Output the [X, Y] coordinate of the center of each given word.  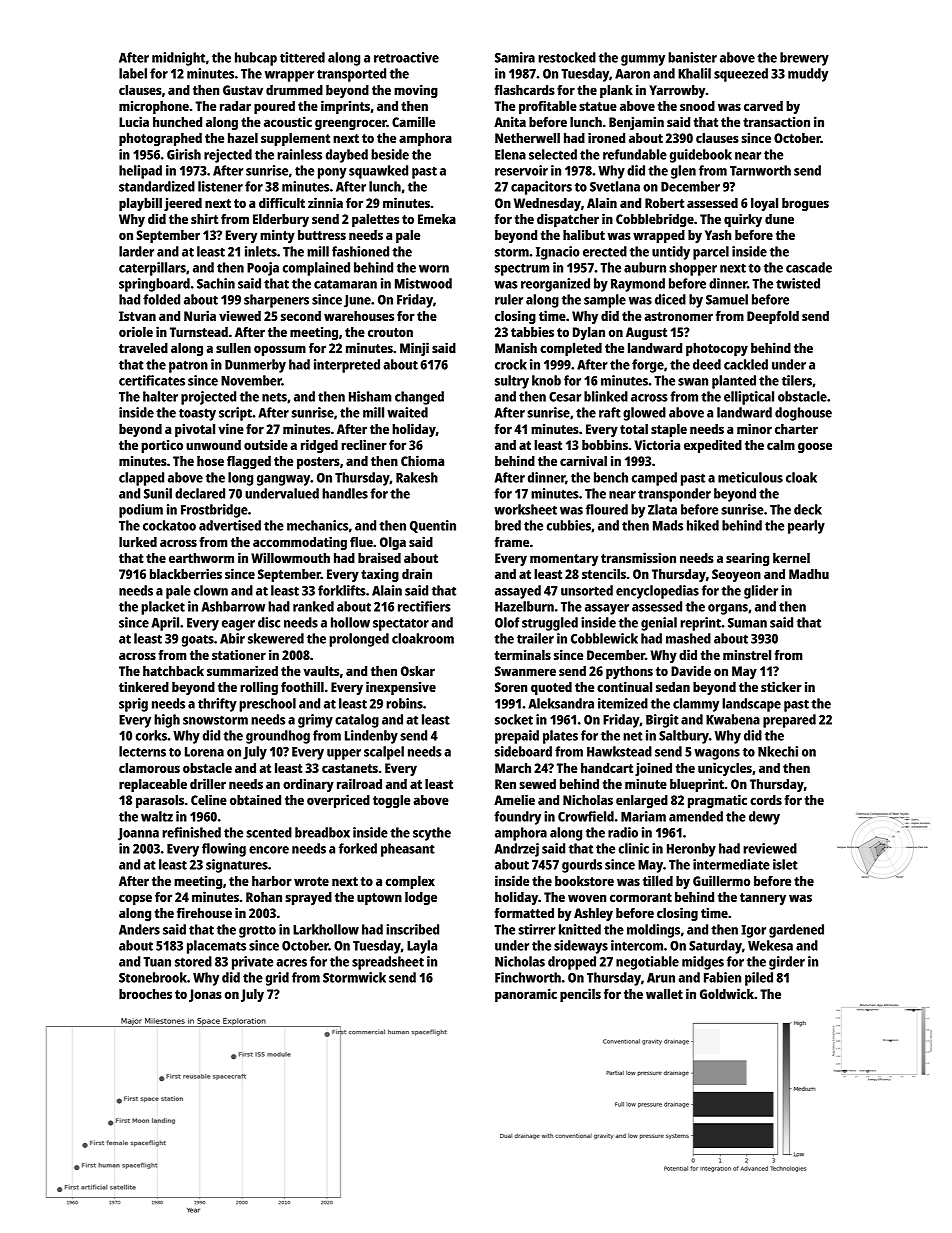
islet [785, 864]
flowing [224, 850]
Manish [516, 347]
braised [379, 557]
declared [200, 493]
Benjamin [636, 123]
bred [508, 525]
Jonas [205, 995]
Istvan [137, 316]
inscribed [412, 929]
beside [390, 154]
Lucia [134, 121]
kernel [791, 558]
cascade [809, 267]
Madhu [809, 574]
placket [163, 608]
